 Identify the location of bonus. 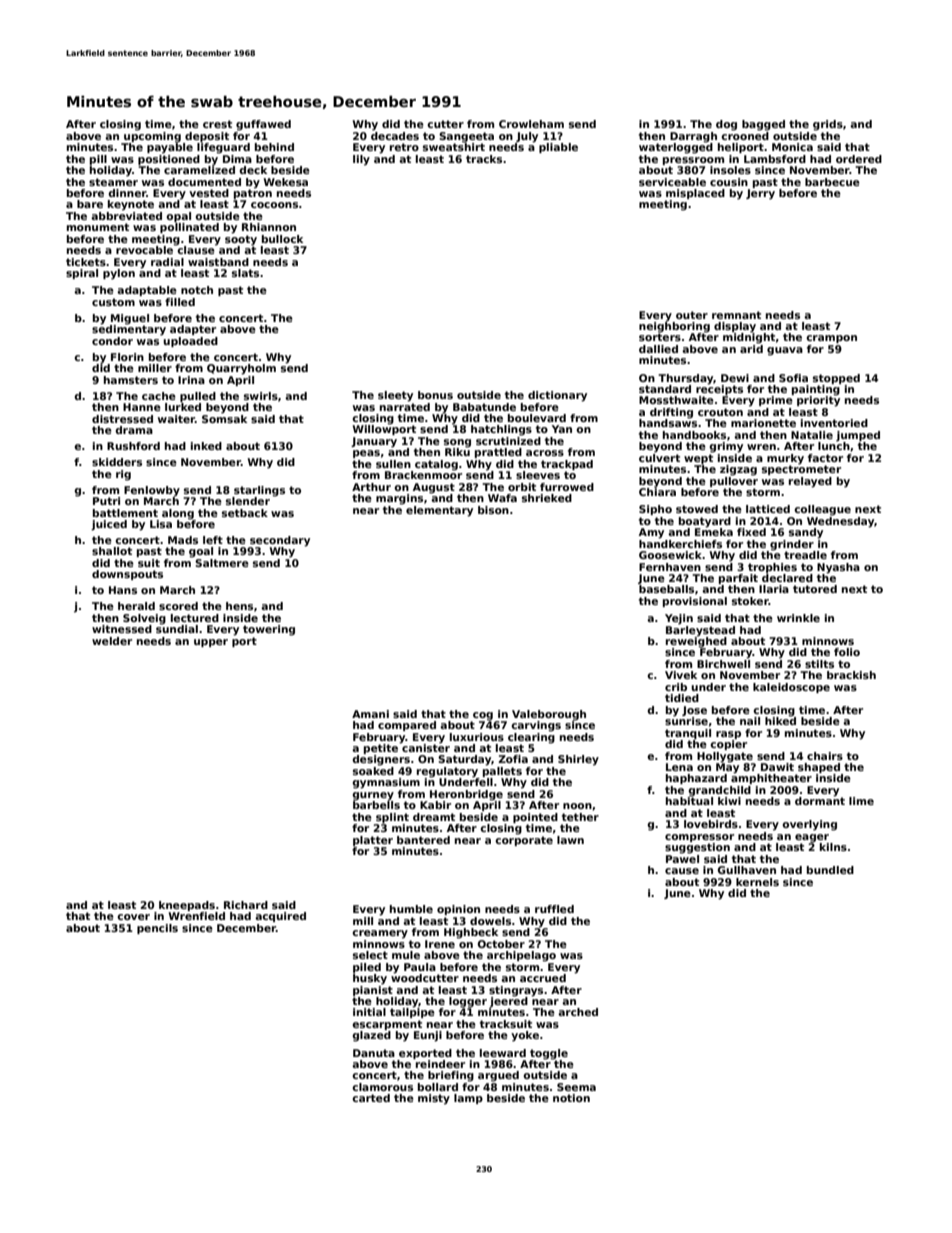
(435, 395).
